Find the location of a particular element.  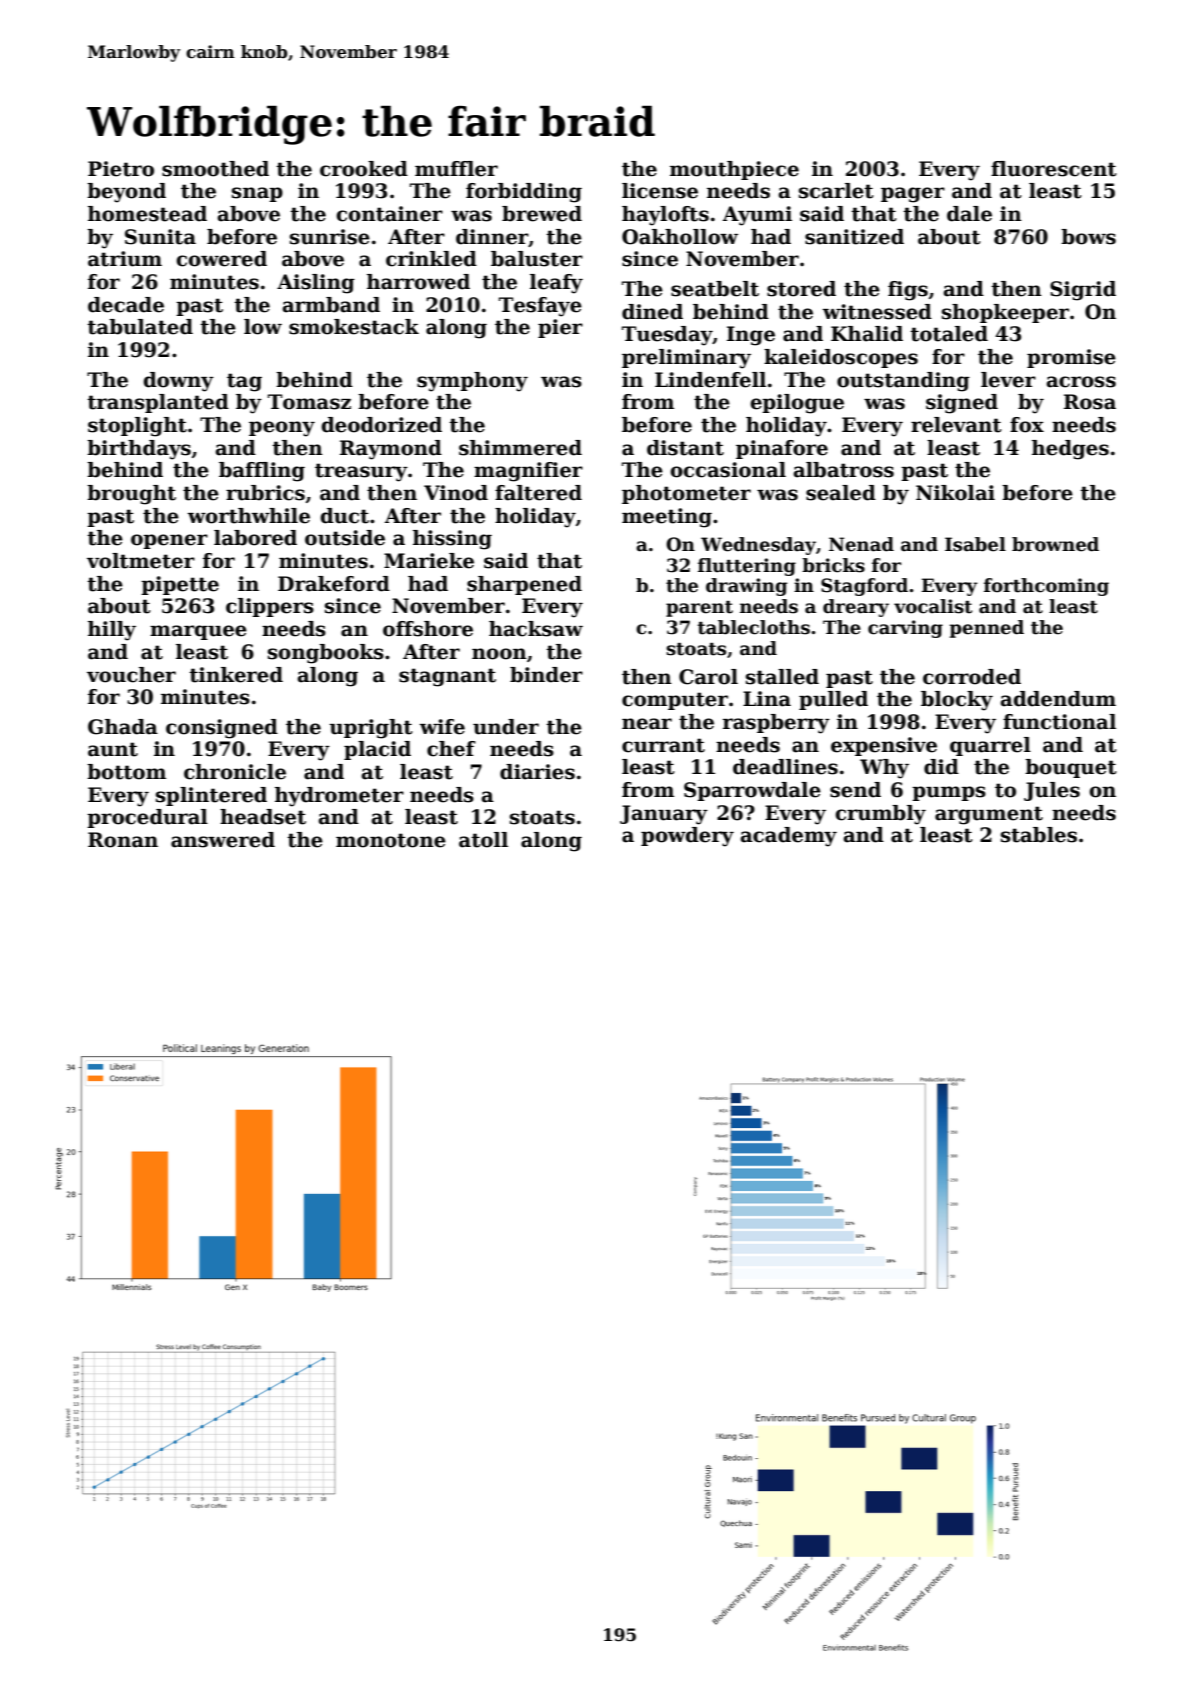

promise is located at coordinates (1071, 358).
